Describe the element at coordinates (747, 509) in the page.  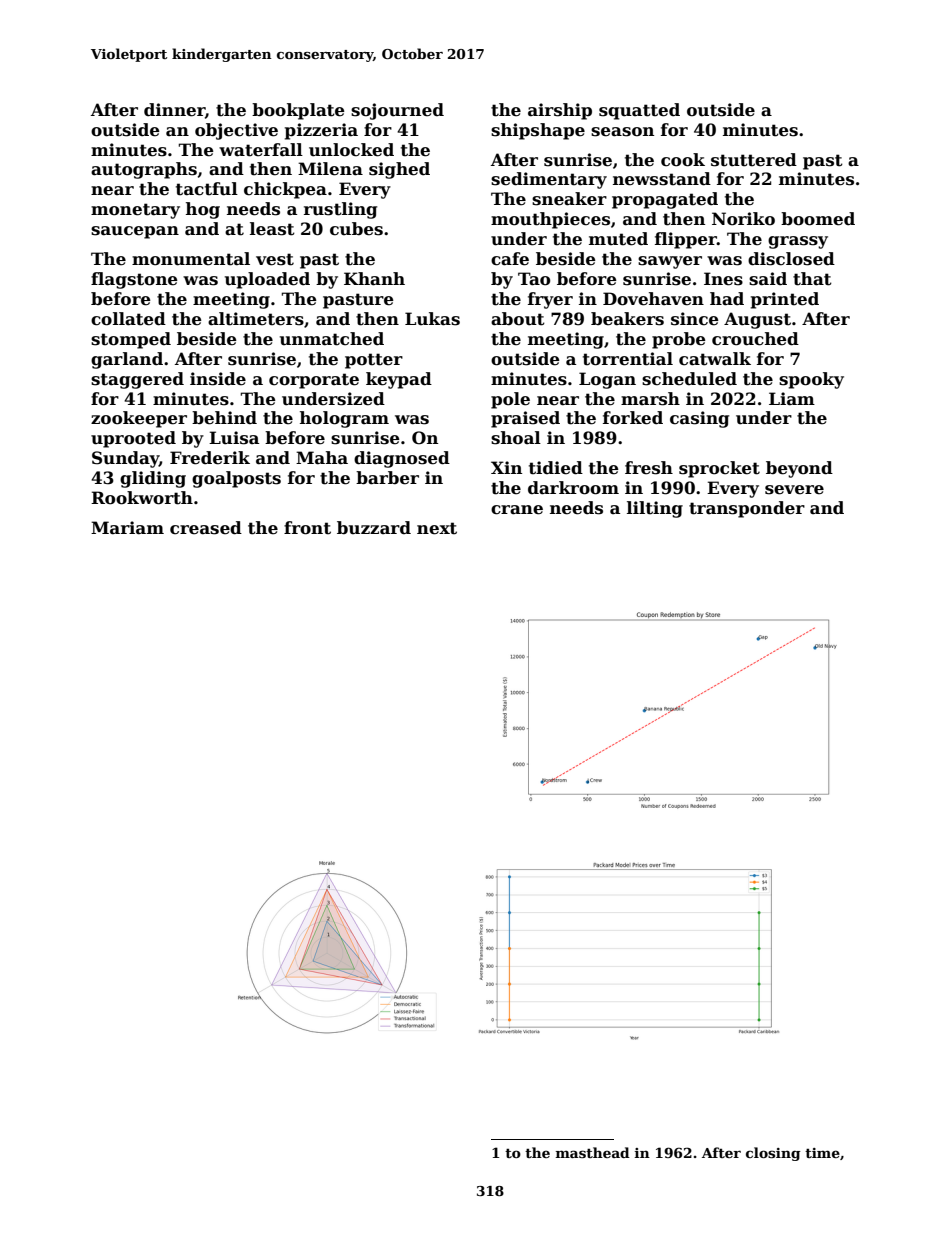
I see `transponder` at that location.
